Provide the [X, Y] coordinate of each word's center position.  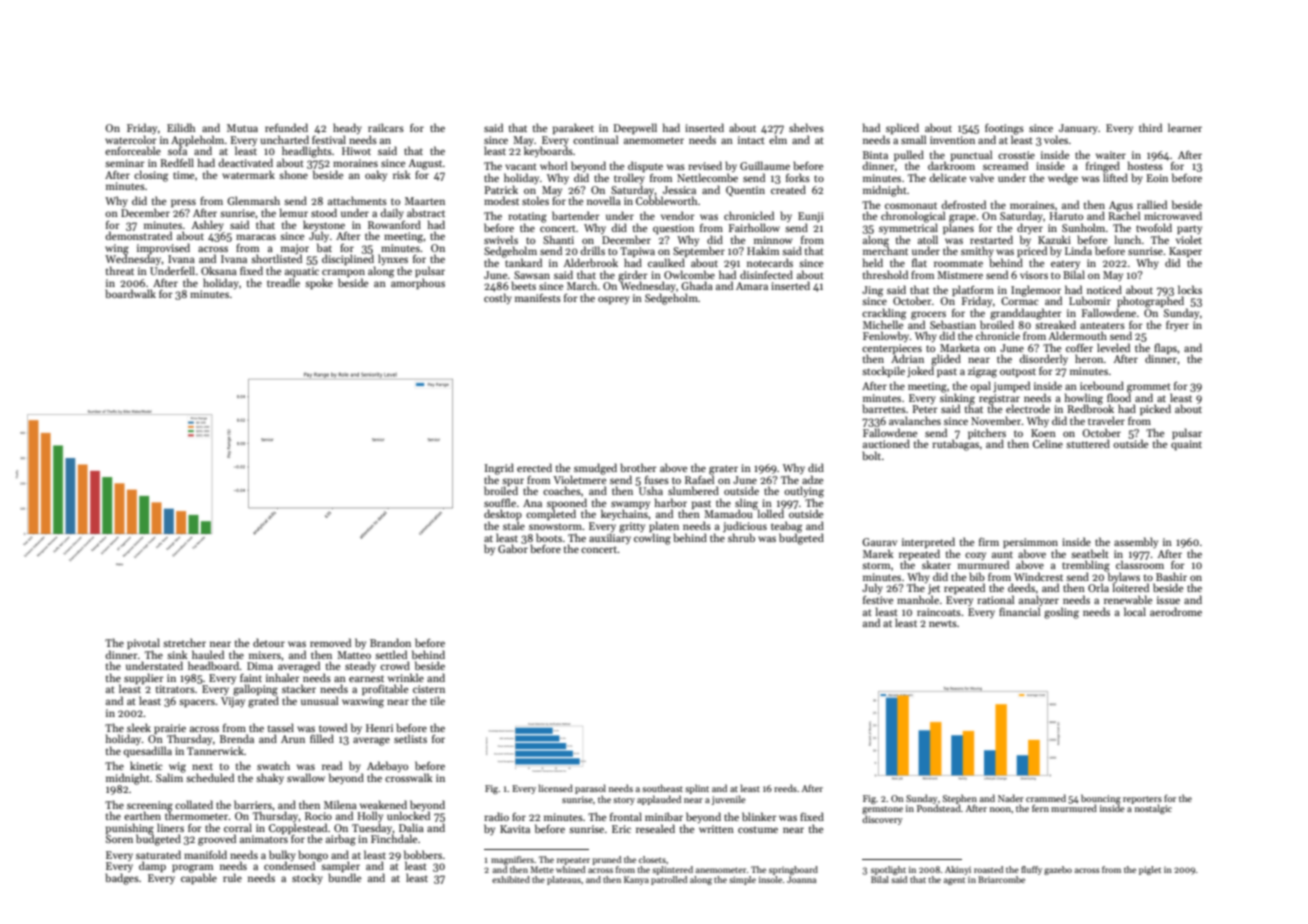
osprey [614, 300]
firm [989, 541]
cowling [652, 539]
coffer [1079, 347]
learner [1185, 127]
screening [150, 806]
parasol [590, 789]
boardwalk [130, 293]
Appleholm [197, 140]
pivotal [143, 643]
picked [1155, 409]
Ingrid [499, 469]
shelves [806, 127]
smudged [595, 469]
